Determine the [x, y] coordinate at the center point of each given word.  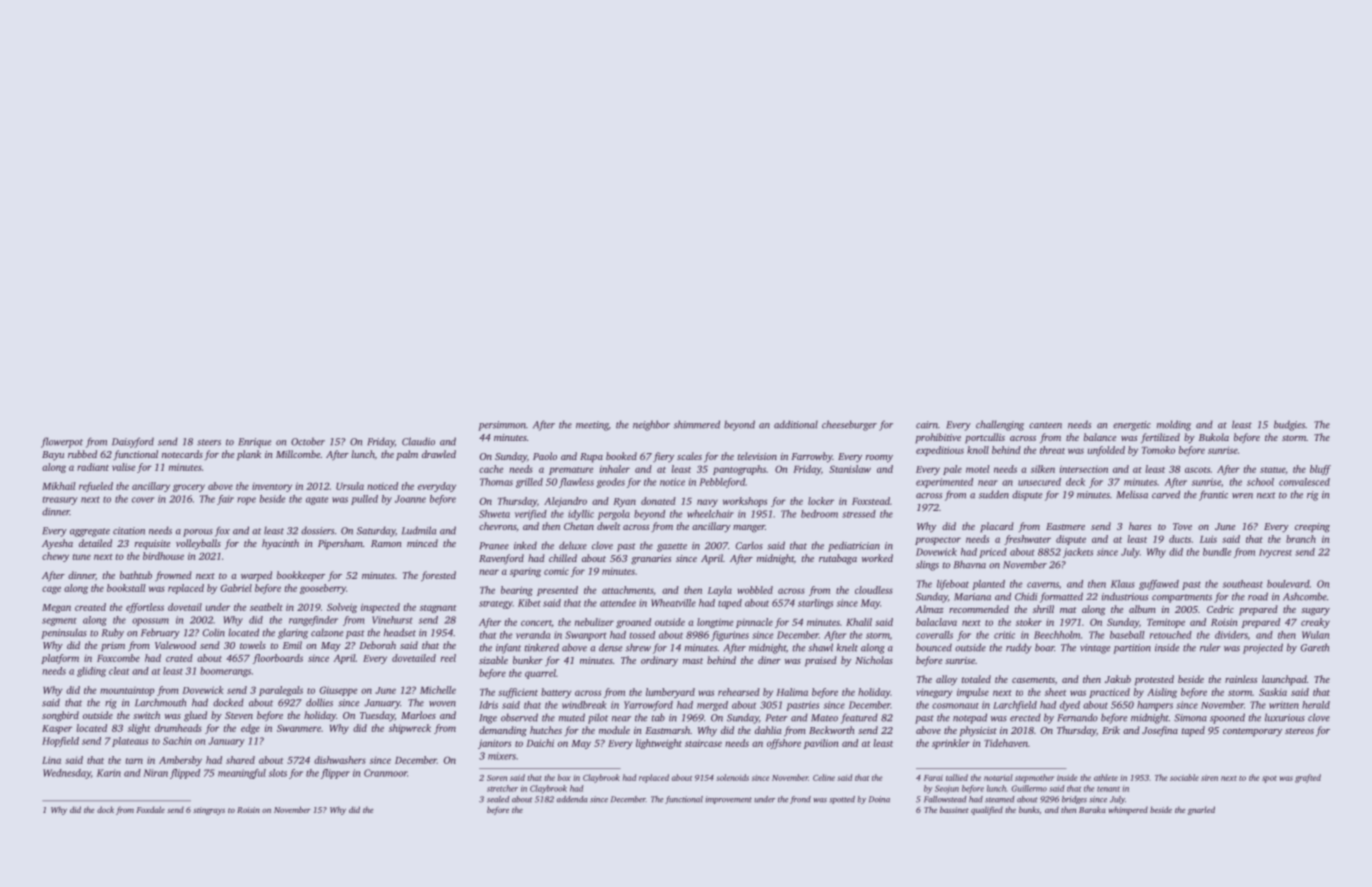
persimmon [502, 426]
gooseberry [323, 589]
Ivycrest [1275, 553]
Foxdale [150, 809]
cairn [927, 425]
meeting [592, 426]
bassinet [954, 809]
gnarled [1201, 810]
